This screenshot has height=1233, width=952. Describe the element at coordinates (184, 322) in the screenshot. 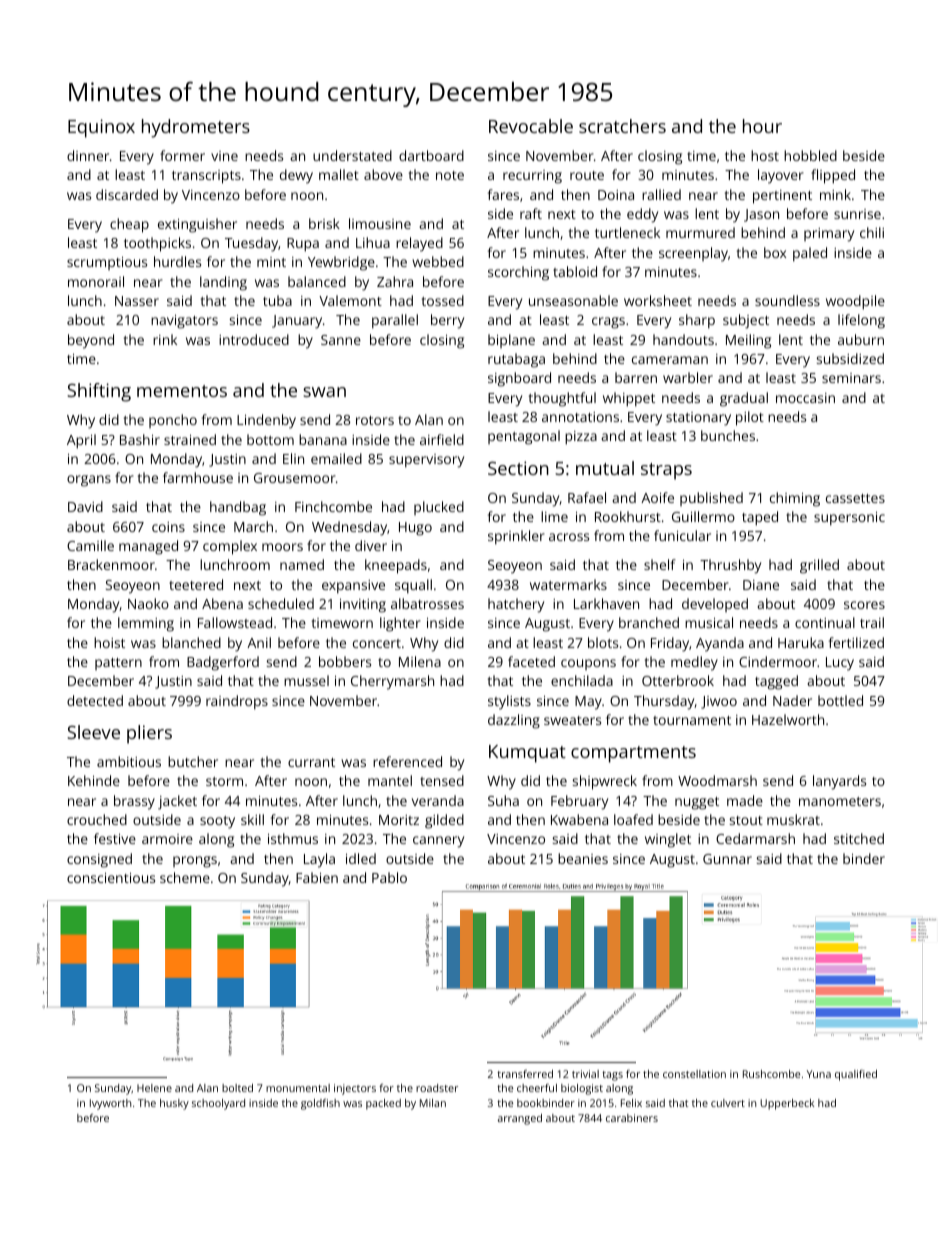

I see `navigators` at that location.
